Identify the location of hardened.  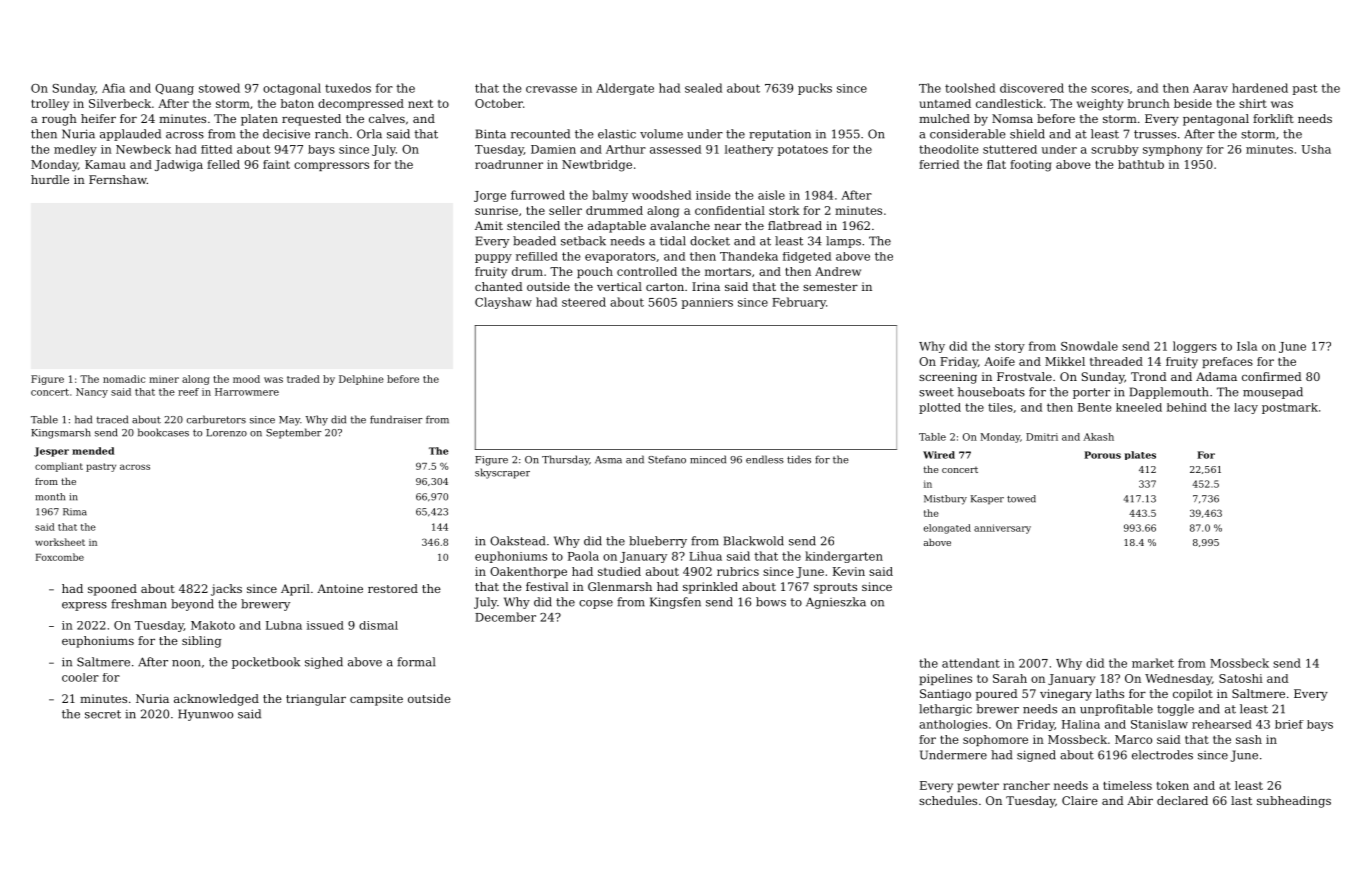
(1260, 88).
